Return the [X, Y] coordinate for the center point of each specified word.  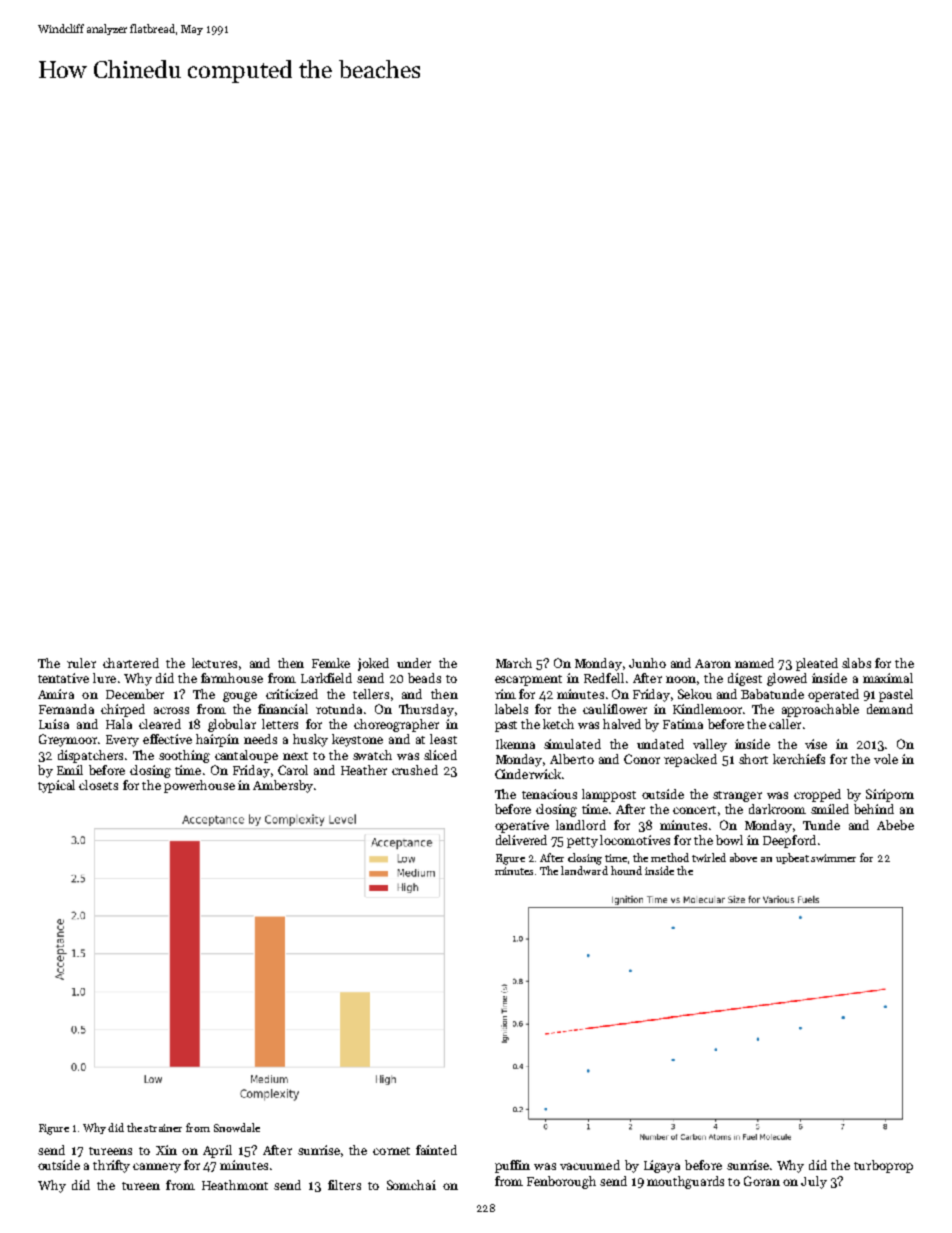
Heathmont [235, 1185]
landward [584, 870]
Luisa [54, 724]
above [743, 857]
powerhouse [199, 786]
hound [626, 870]
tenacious [549, 794]
